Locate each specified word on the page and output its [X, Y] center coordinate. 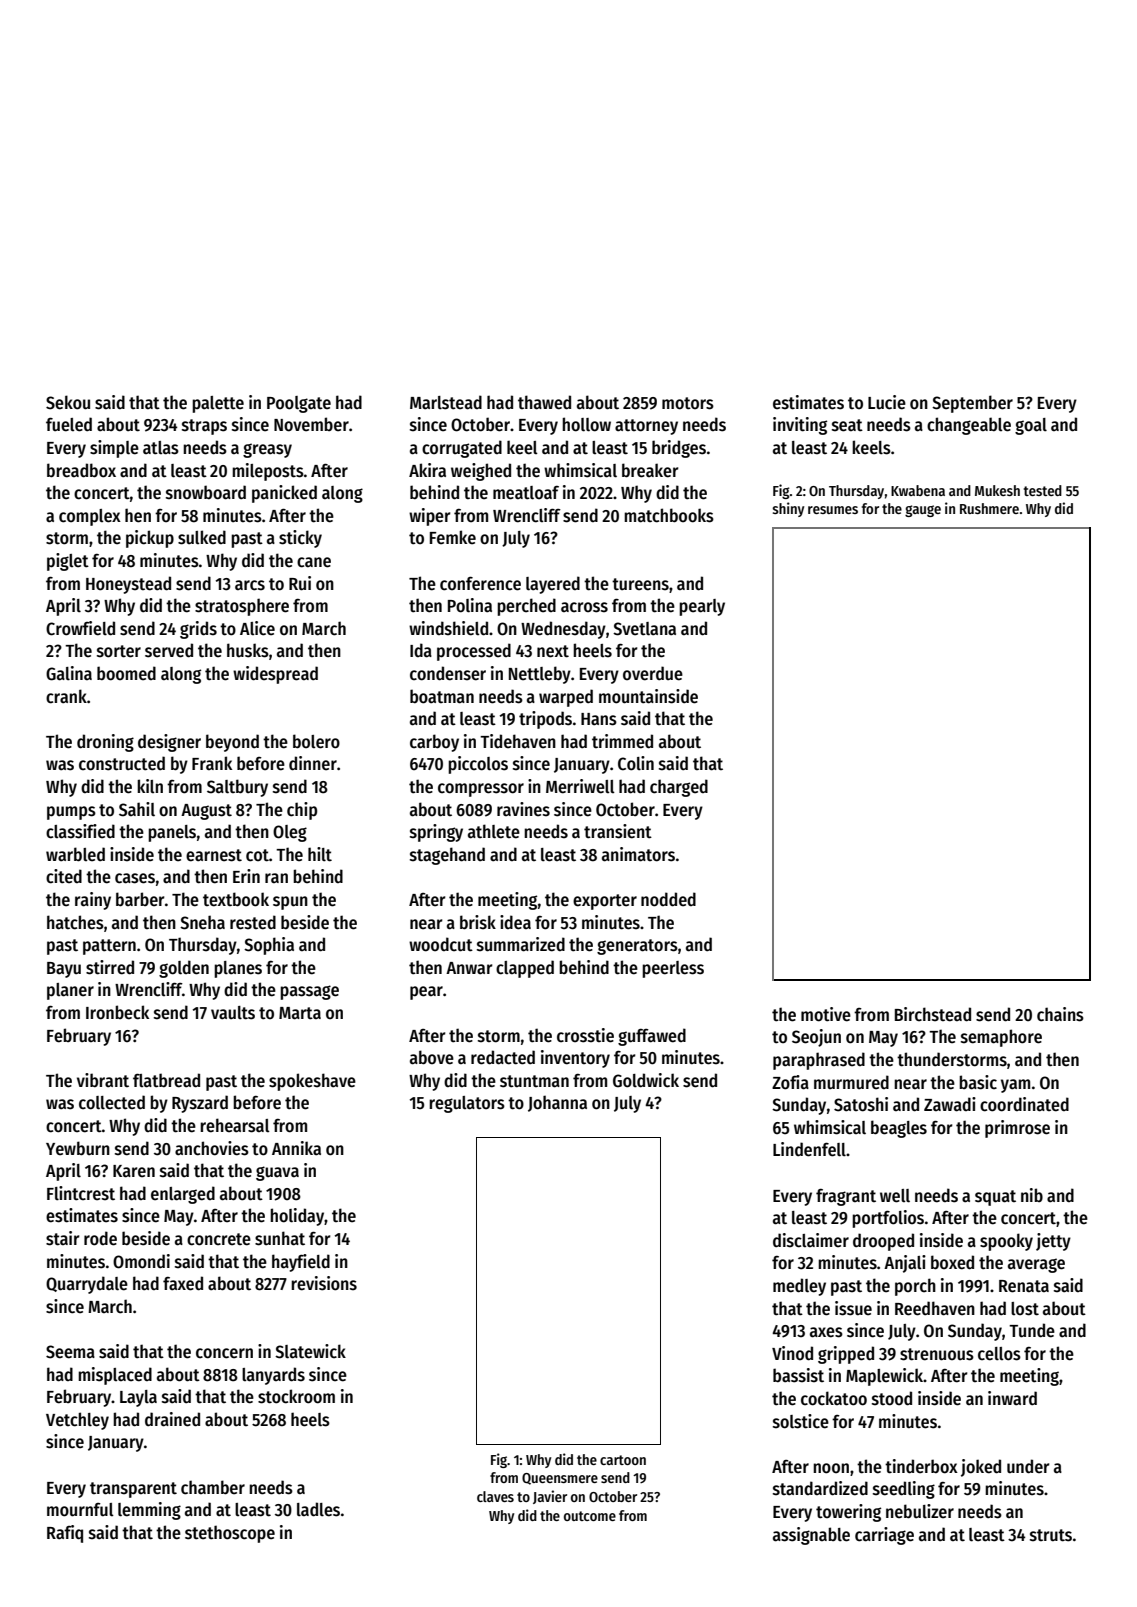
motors [688, 403]
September [972, 404]
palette [218, 404]
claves [495, 1496]
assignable [811, 1536]
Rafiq [65, 1534]
